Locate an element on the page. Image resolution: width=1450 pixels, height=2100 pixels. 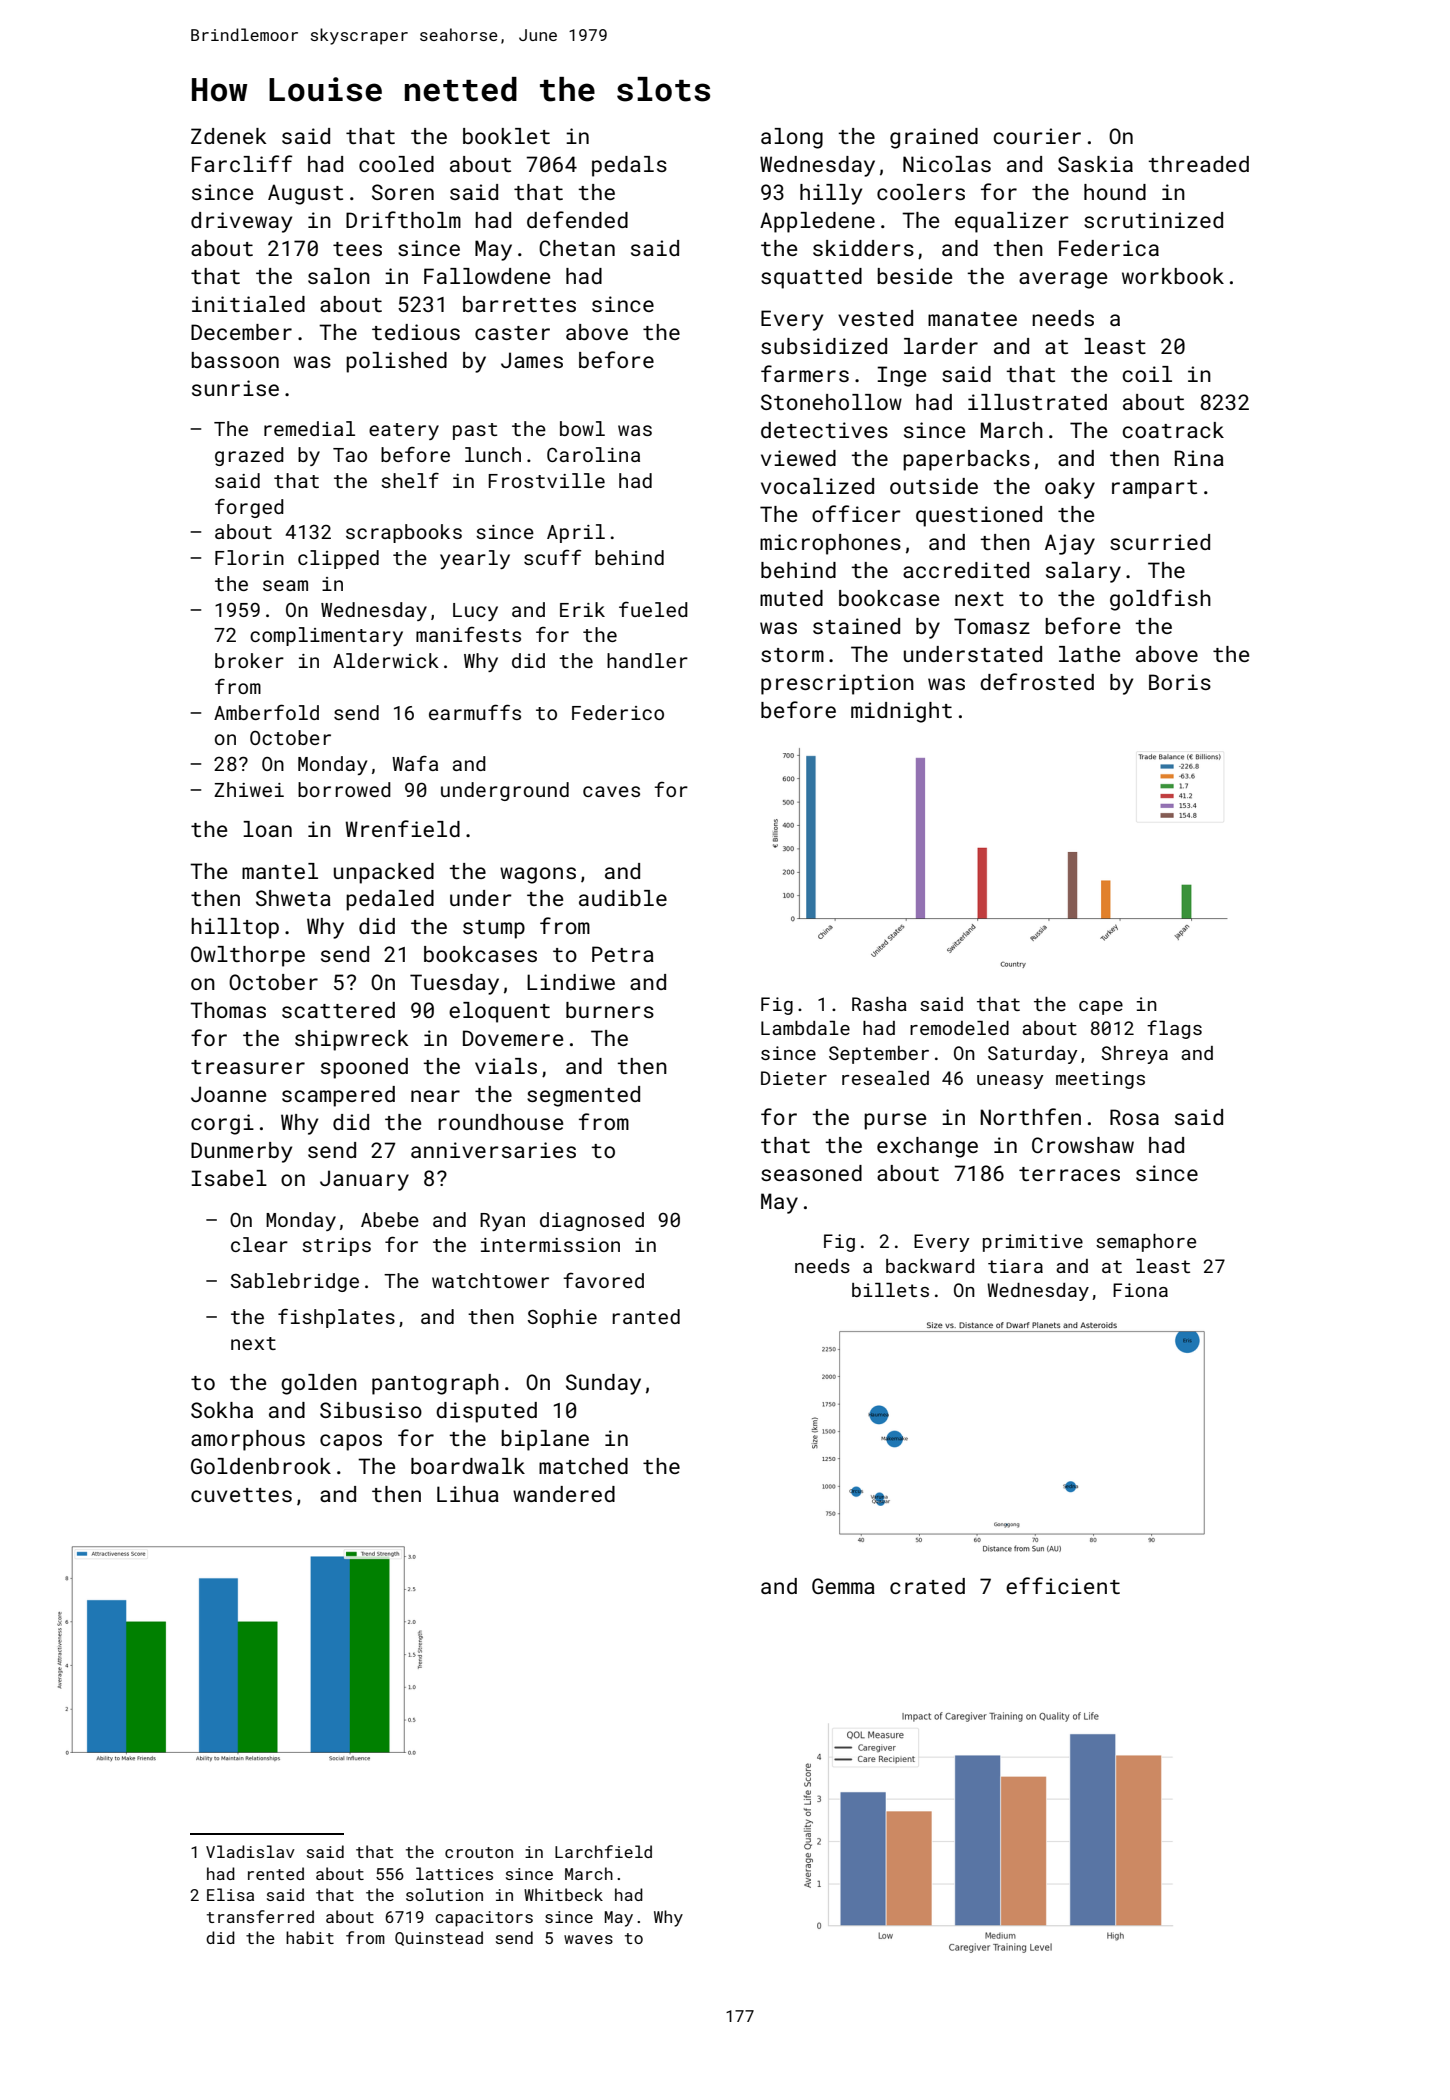
terraces is located at coordinates (1069, 1174).
